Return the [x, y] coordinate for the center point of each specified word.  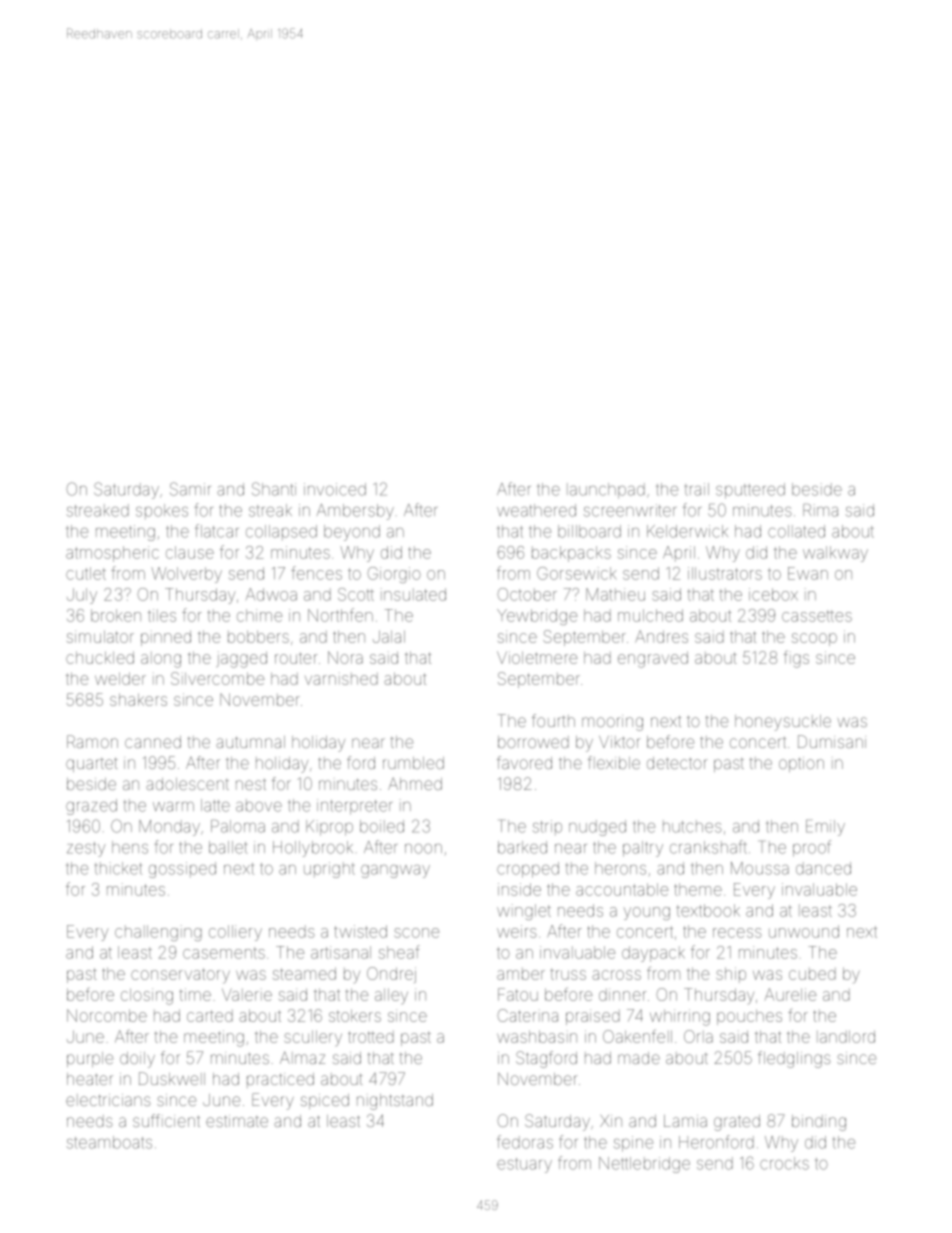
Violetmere [537, 657]
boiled [382, 826]
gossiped [182, 870]
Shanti [274, 489]
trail [697, 489]
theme [698, 889]
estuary [524, 1165]
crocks [784, 1163]
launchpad [606, 491]
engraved [653, 659]
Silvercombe [217, 678]
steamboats [109, 1142]
